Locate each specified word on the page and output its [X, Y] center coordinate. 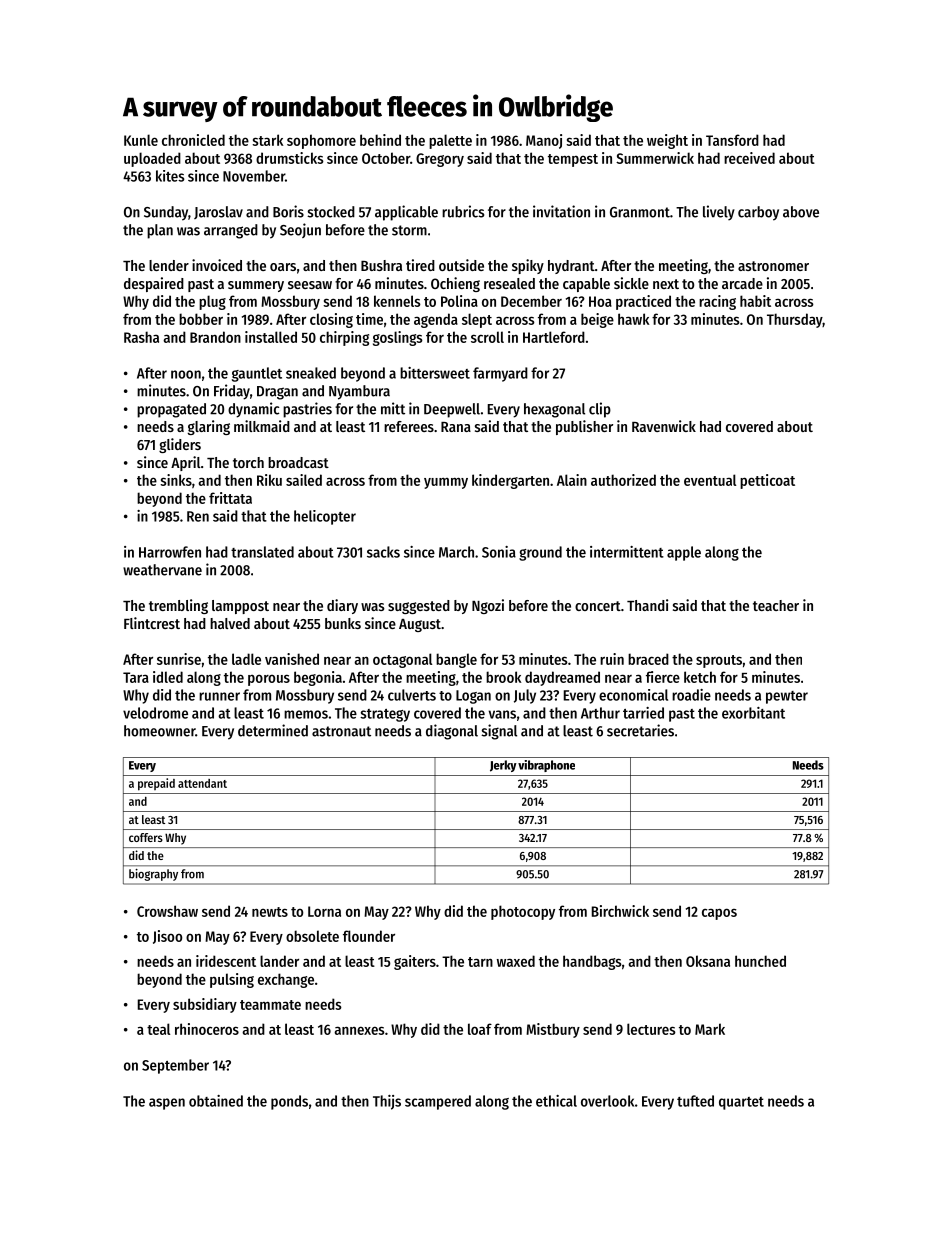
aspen [167, 1104]
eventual [710, 480]
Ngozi [488, 606]
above [801, 212]
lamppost [240, 607]
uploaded [152, 159]
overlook [607, 1101]
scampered [438, 1102]
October [386, 158]
